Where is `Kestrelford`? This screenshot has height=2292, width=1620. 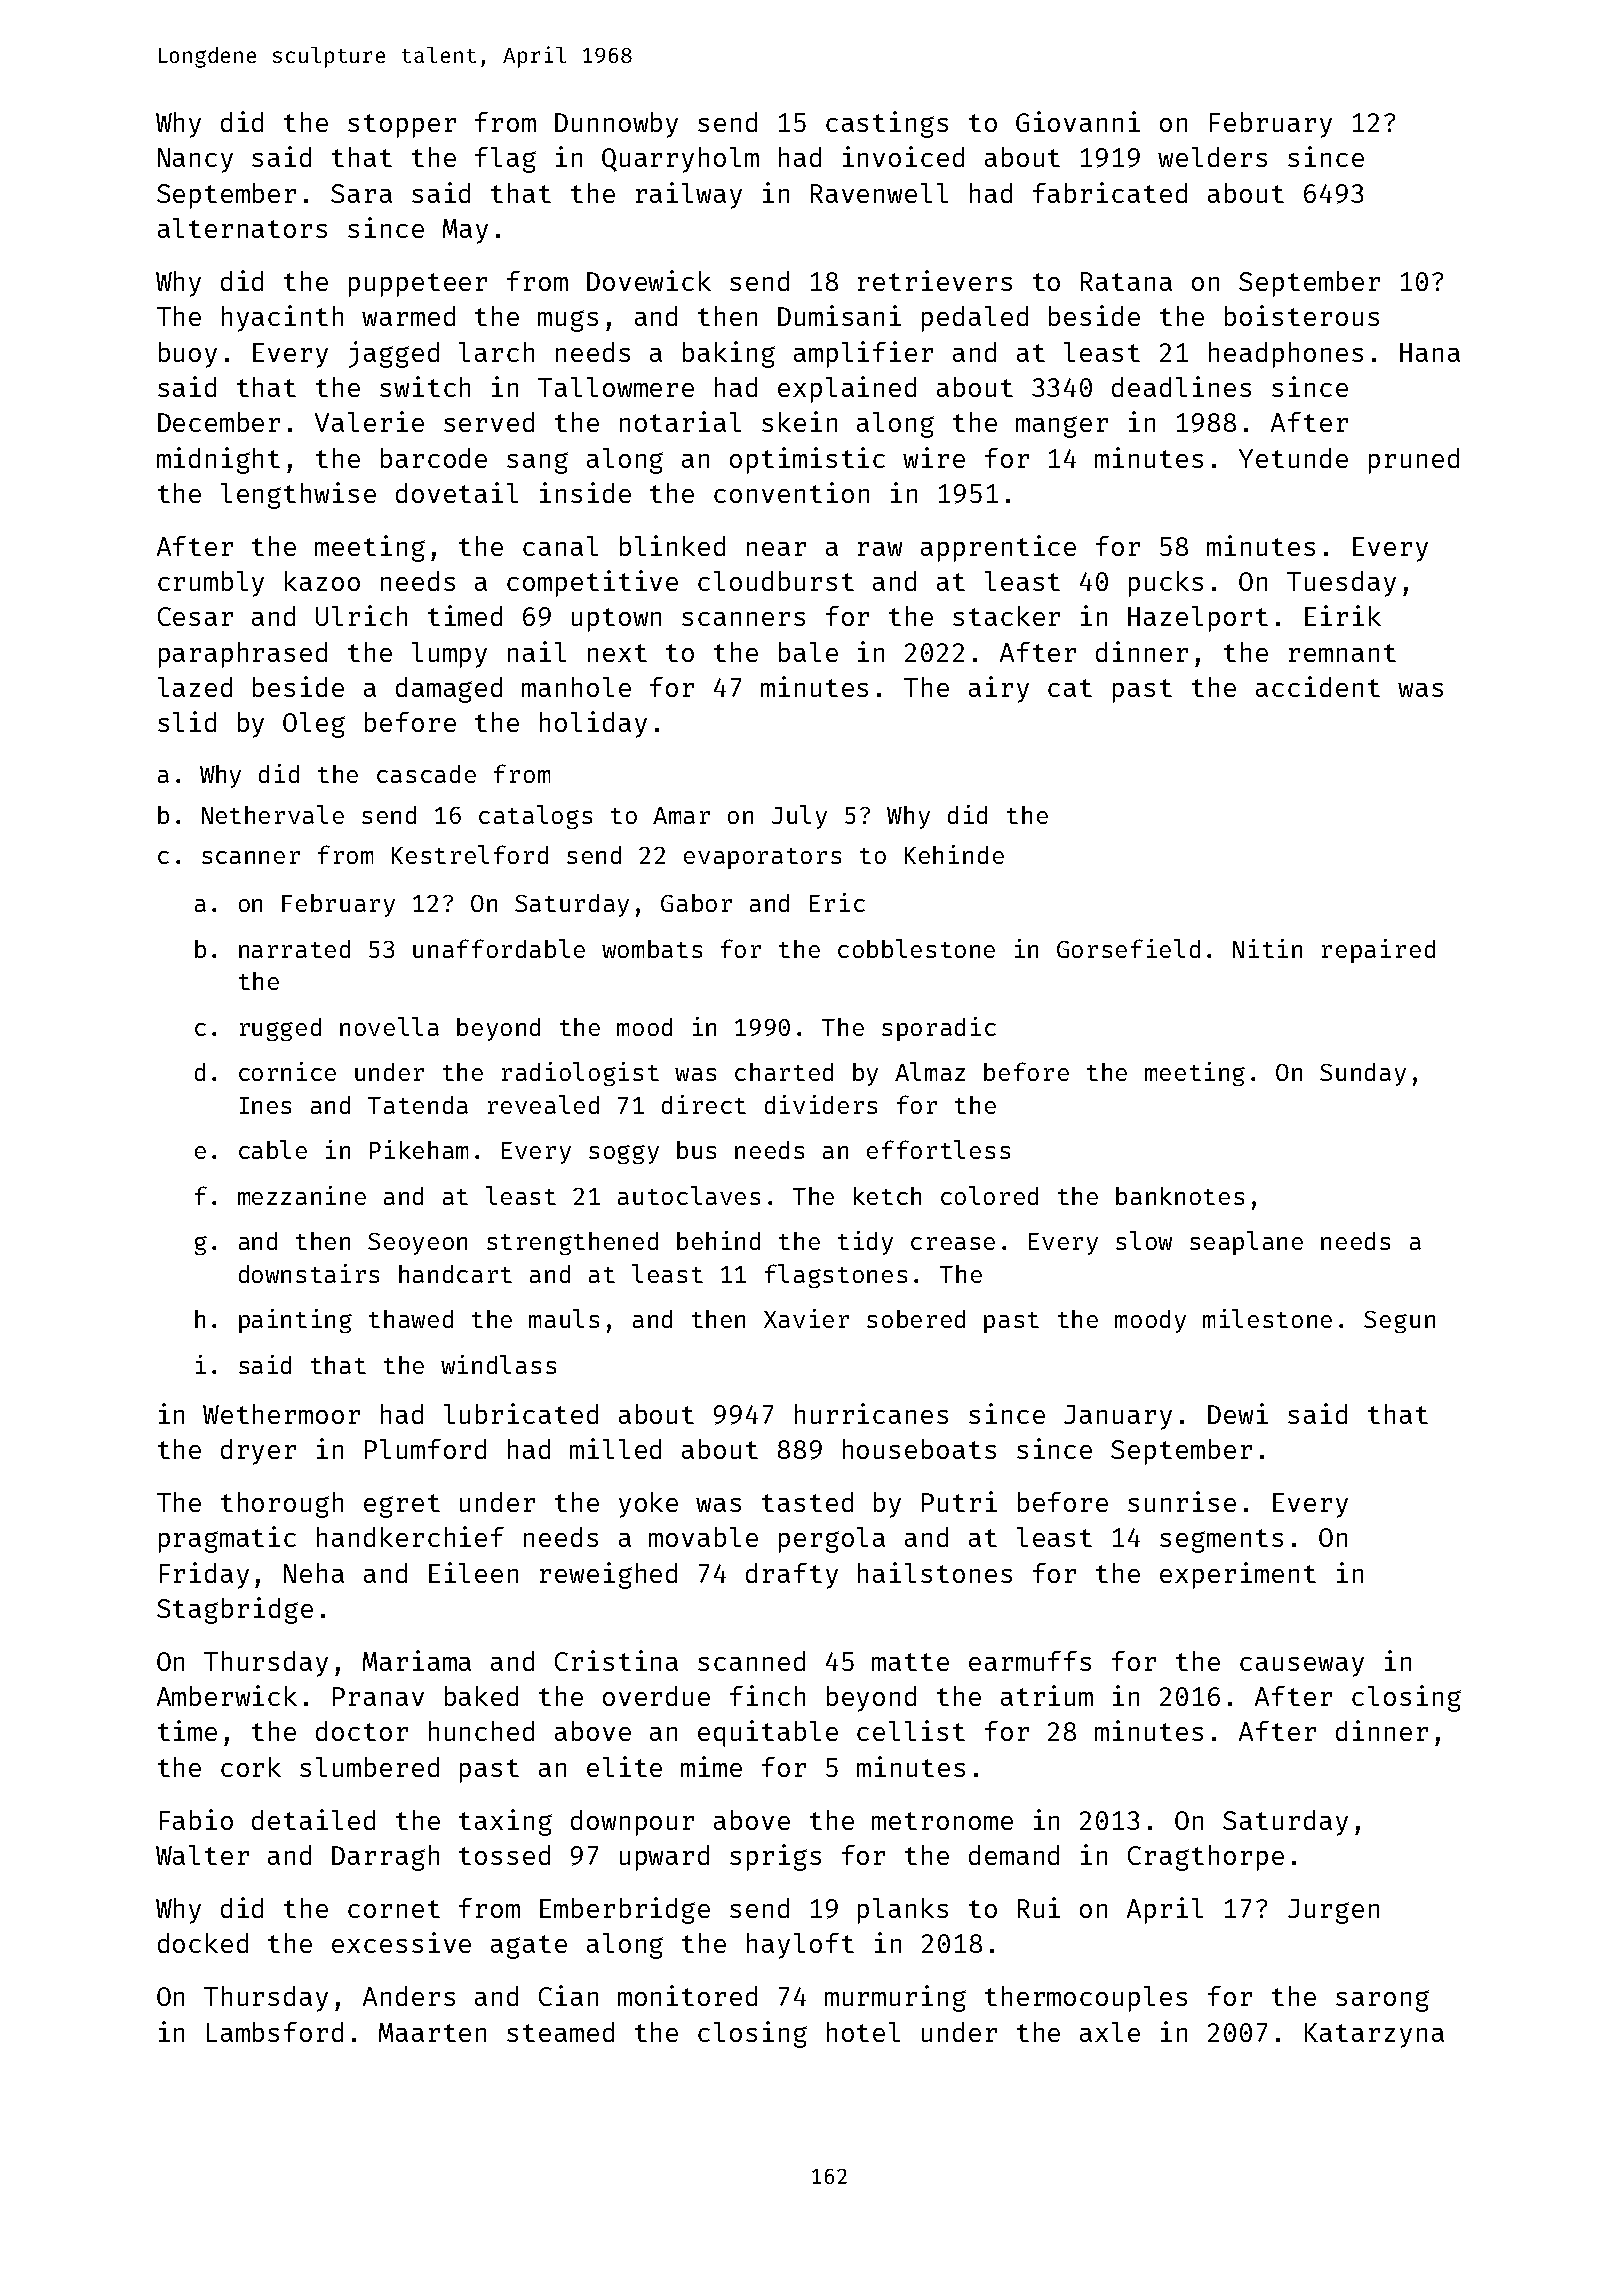
Kestrelford is located at coordinates (470, 854).
